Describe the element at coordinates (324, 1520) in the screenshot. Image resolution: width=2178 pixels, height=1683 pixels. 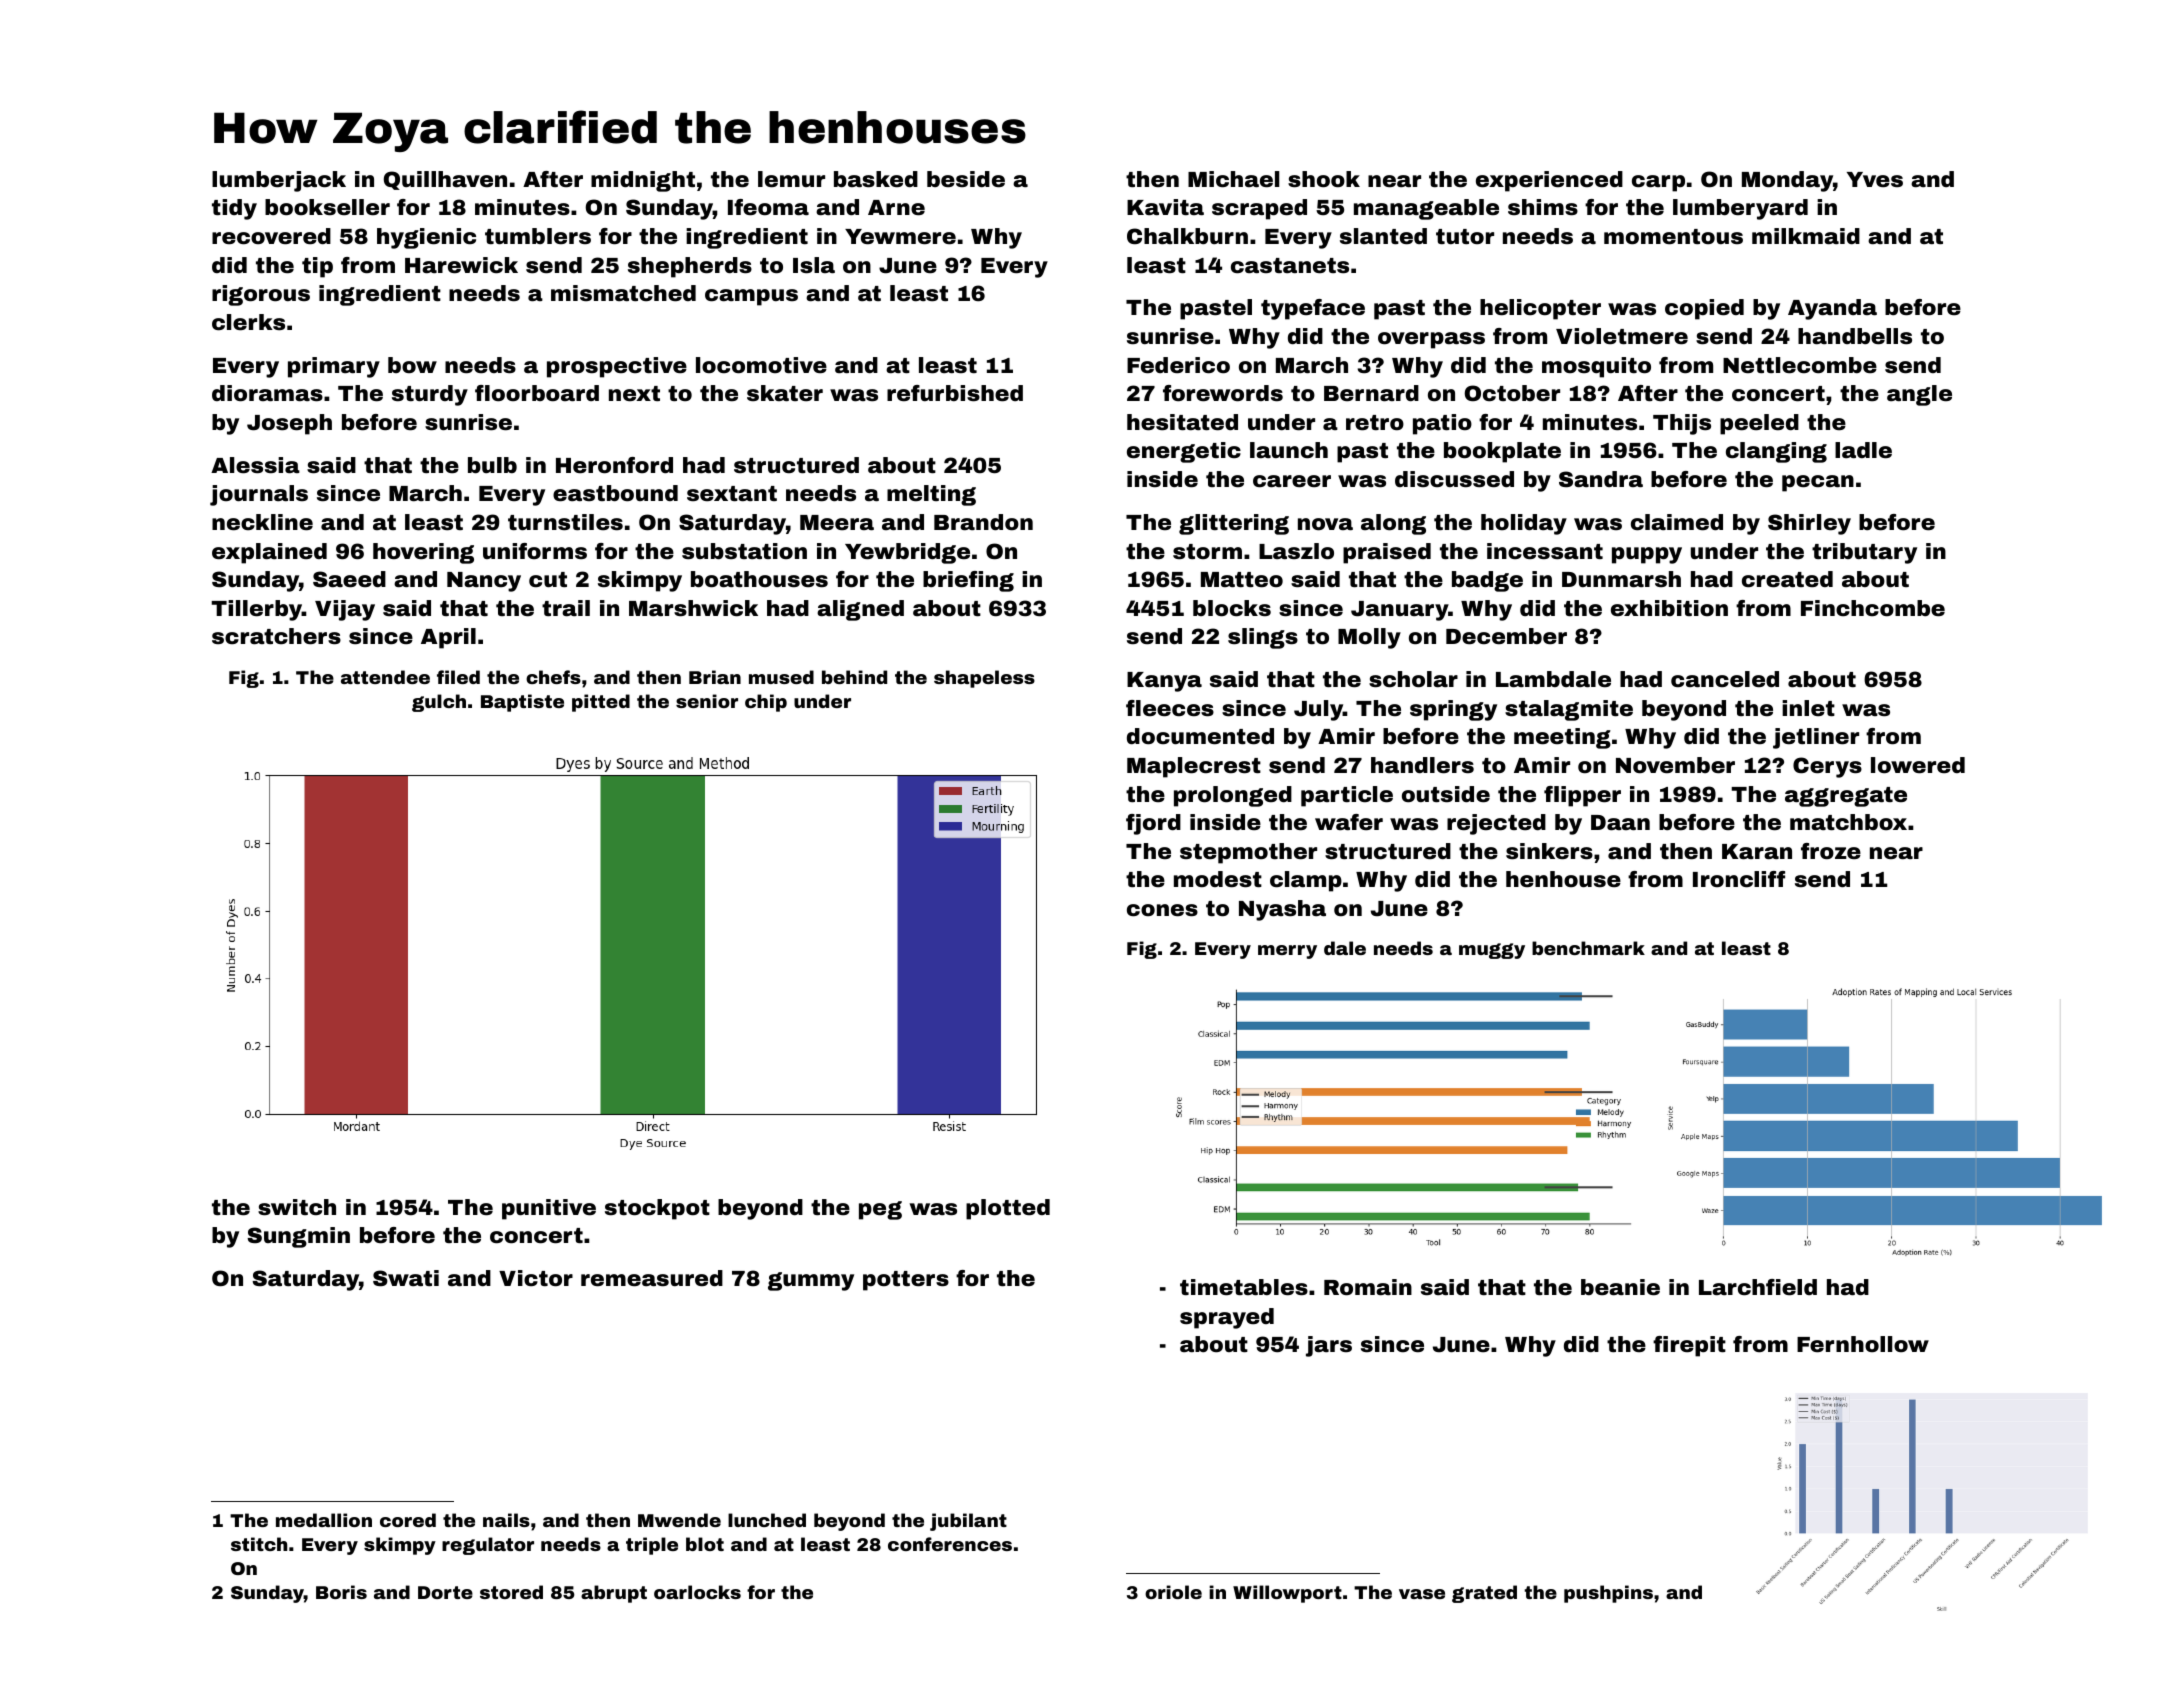
I see `medallion` at that location.
